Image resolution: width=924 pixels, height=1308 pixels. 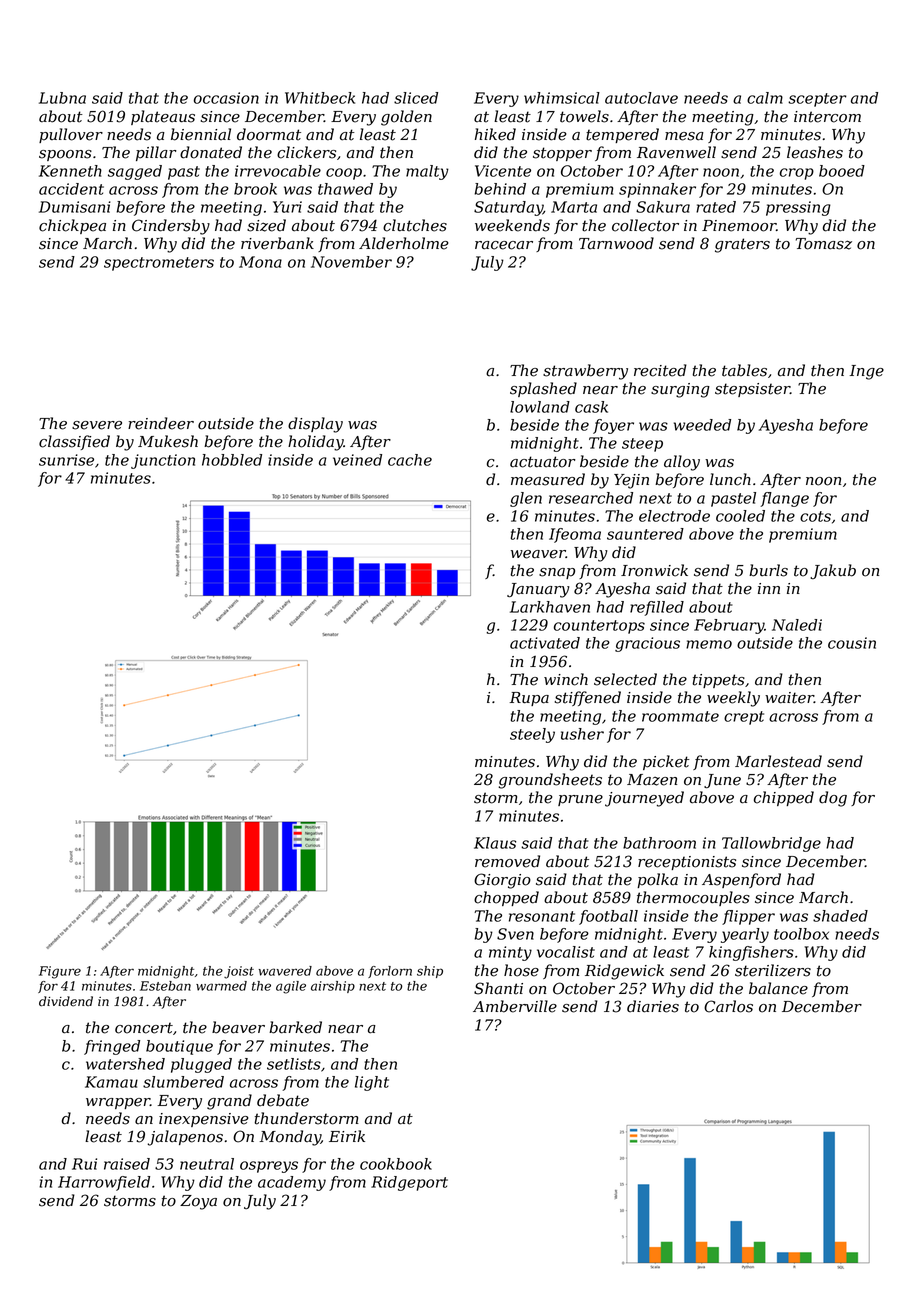 What do you see at coordinates (315, 425) in the screenshot?
I see `display` at bounding box center [315, 425].
